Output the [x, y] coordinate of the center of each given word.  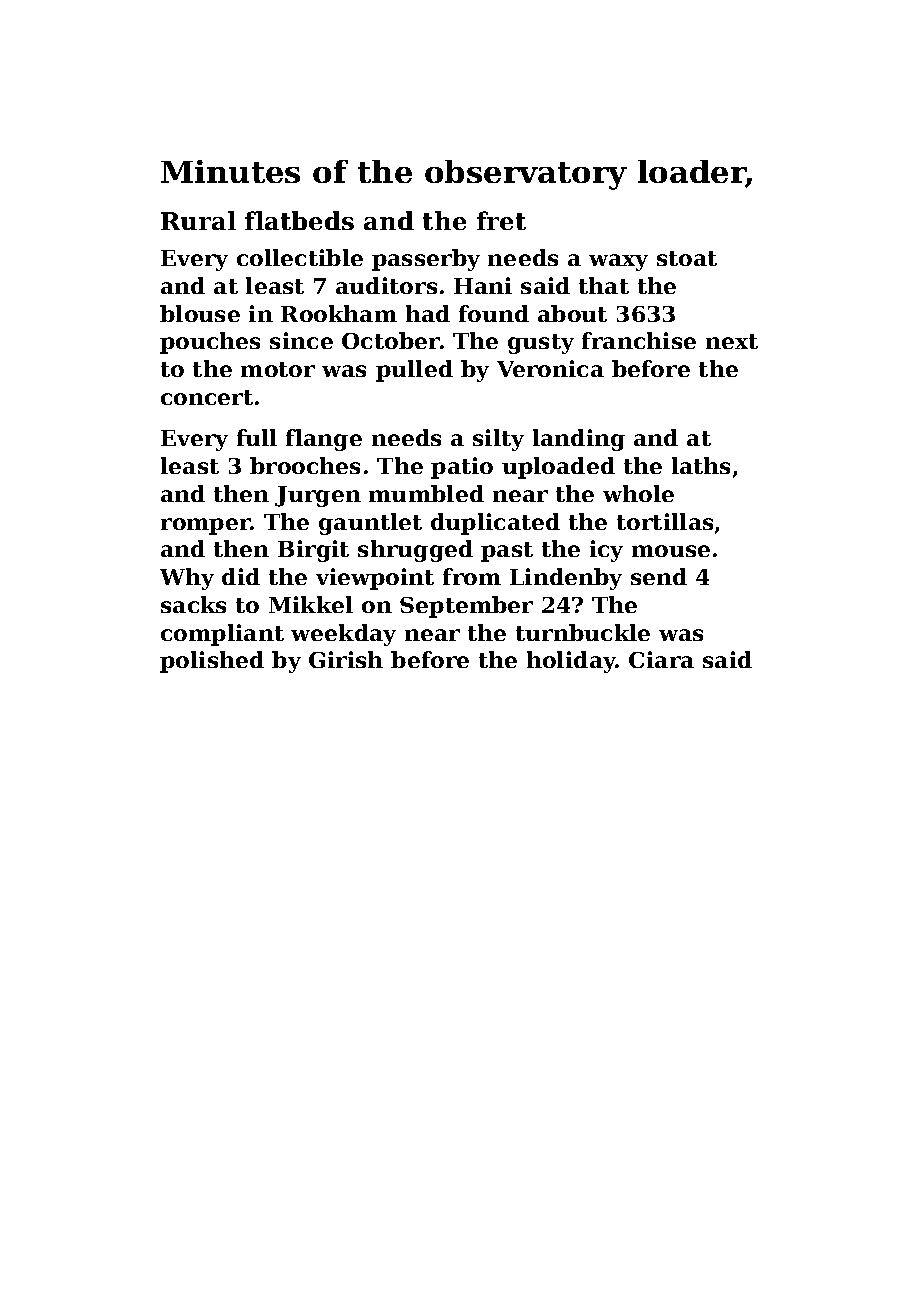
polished [212, 662]
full [257, 437]
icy [606, 551]
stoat [687, 258]
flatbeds [299, 220]
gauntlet [370, 524]
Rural [198, 220]
